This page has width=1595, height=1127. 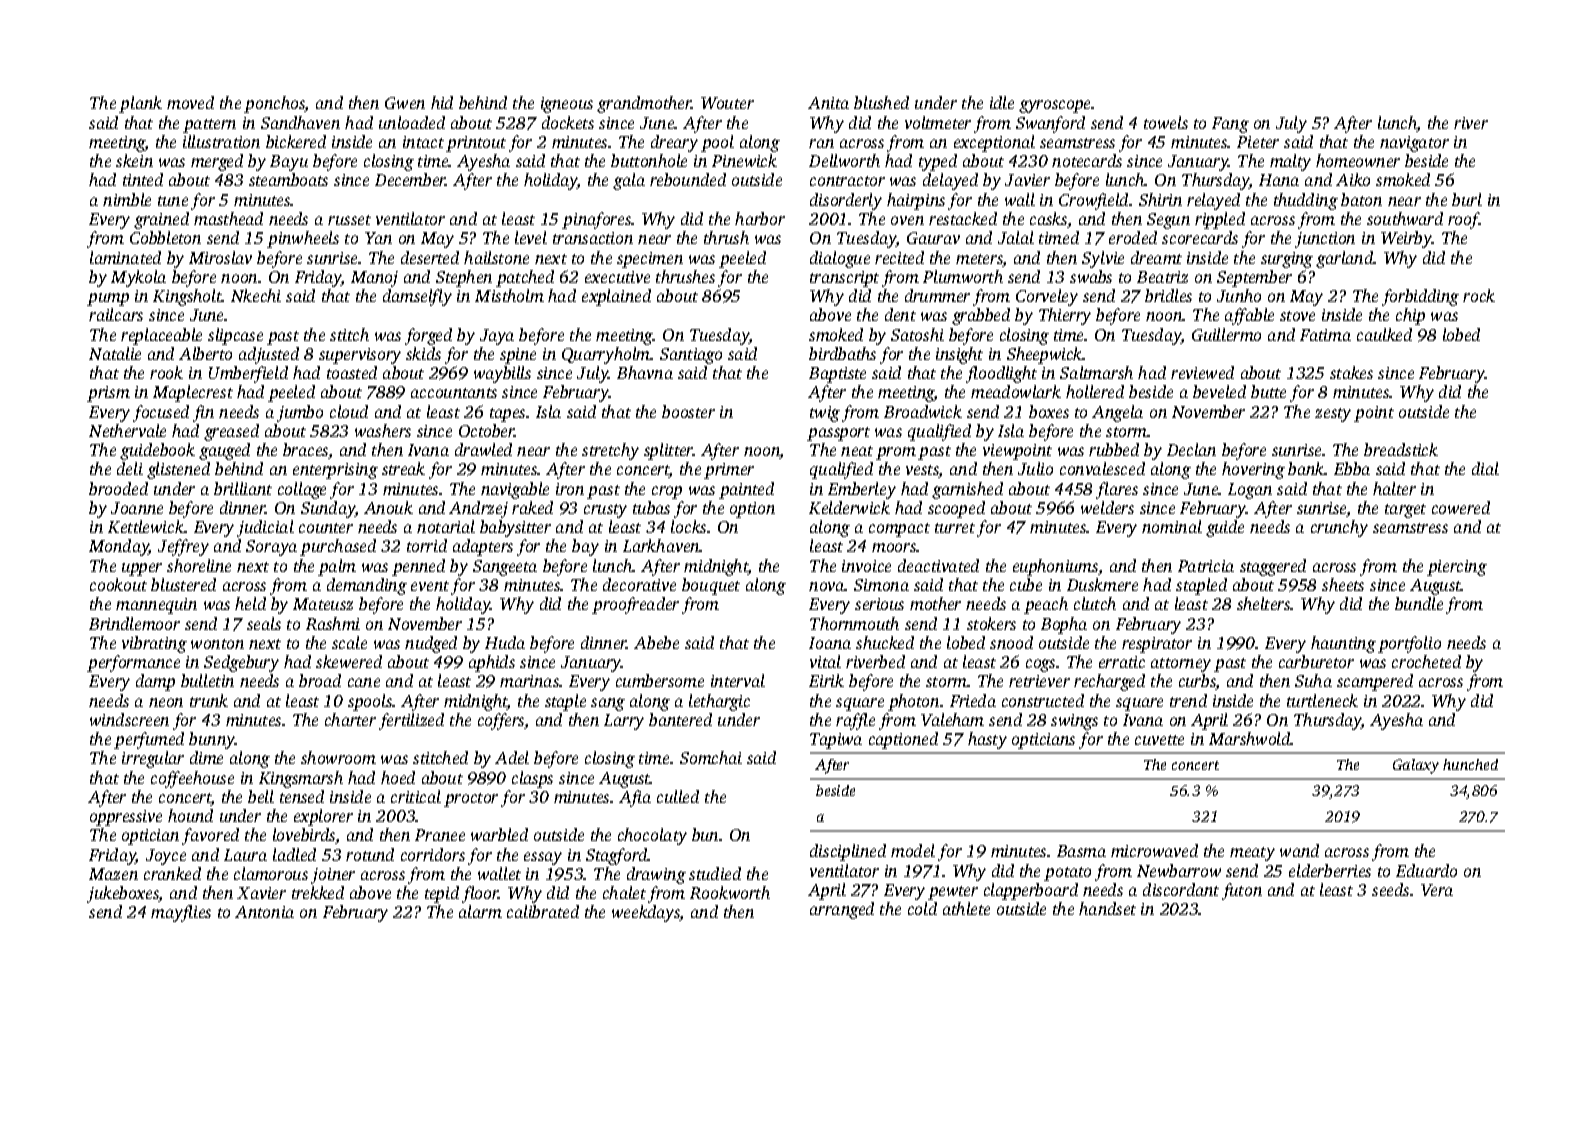 I want to click on Aiko, so click(x=1353, y=179).
